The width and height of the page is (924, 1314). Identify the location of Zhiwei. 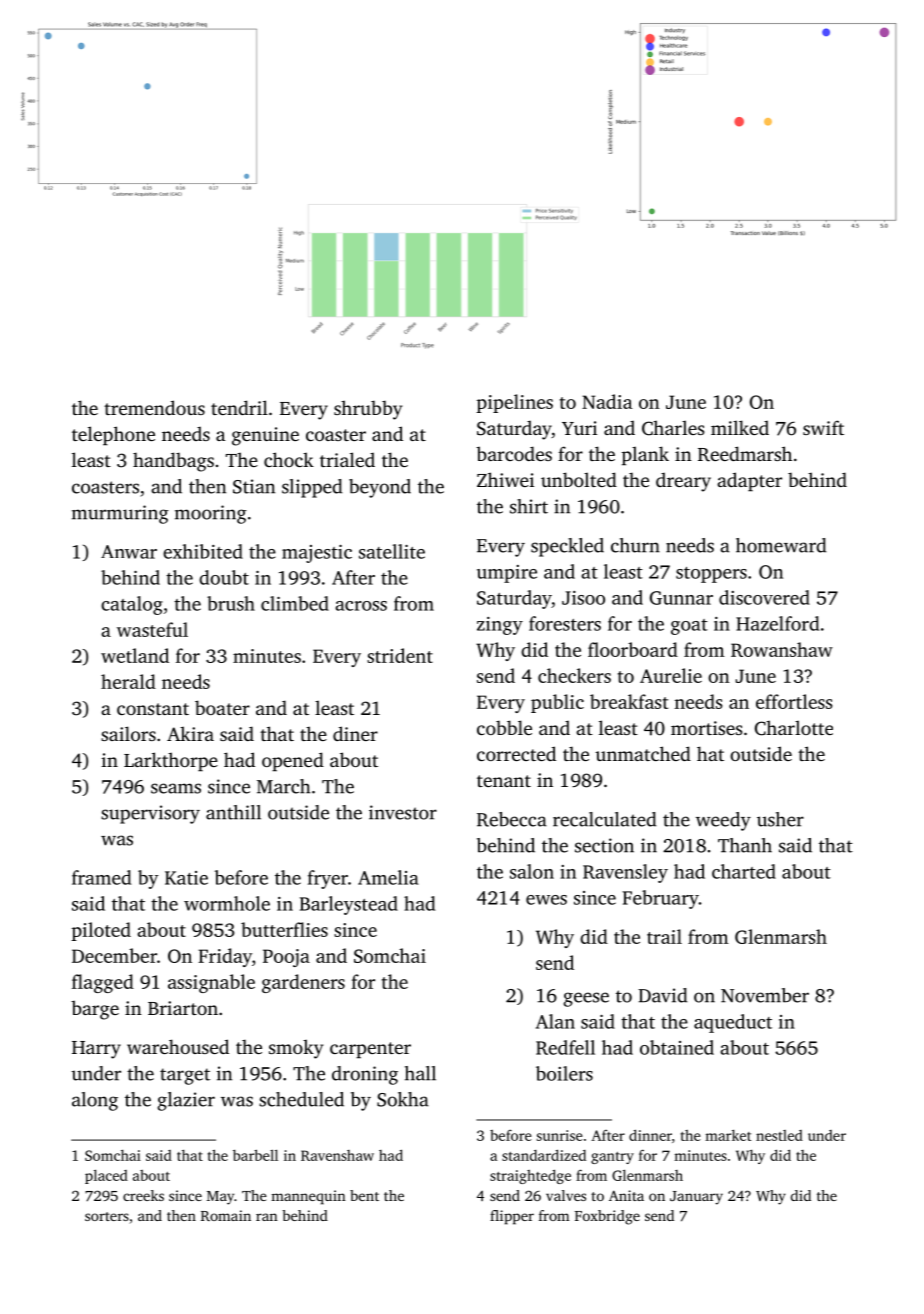
(505, 479).
